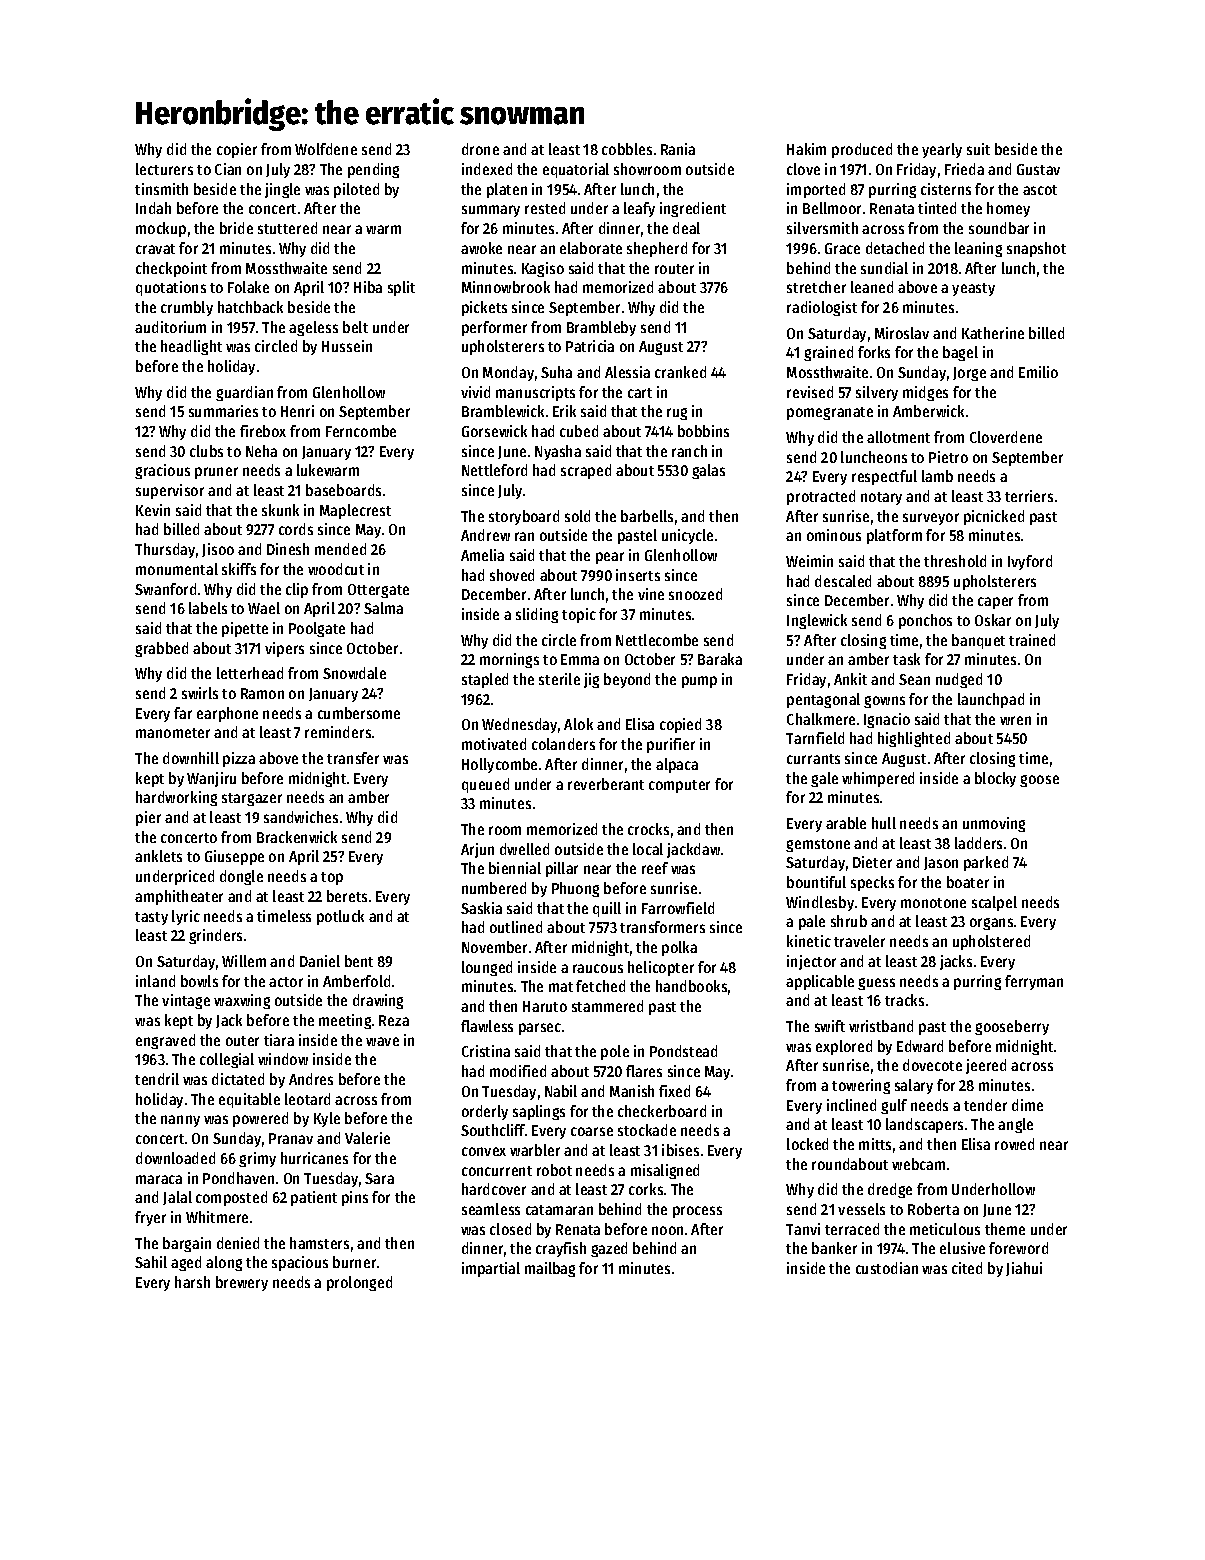 The height and width of the screenshot is (1560, 1205). I want to click on Erik, so click(564, 411).
